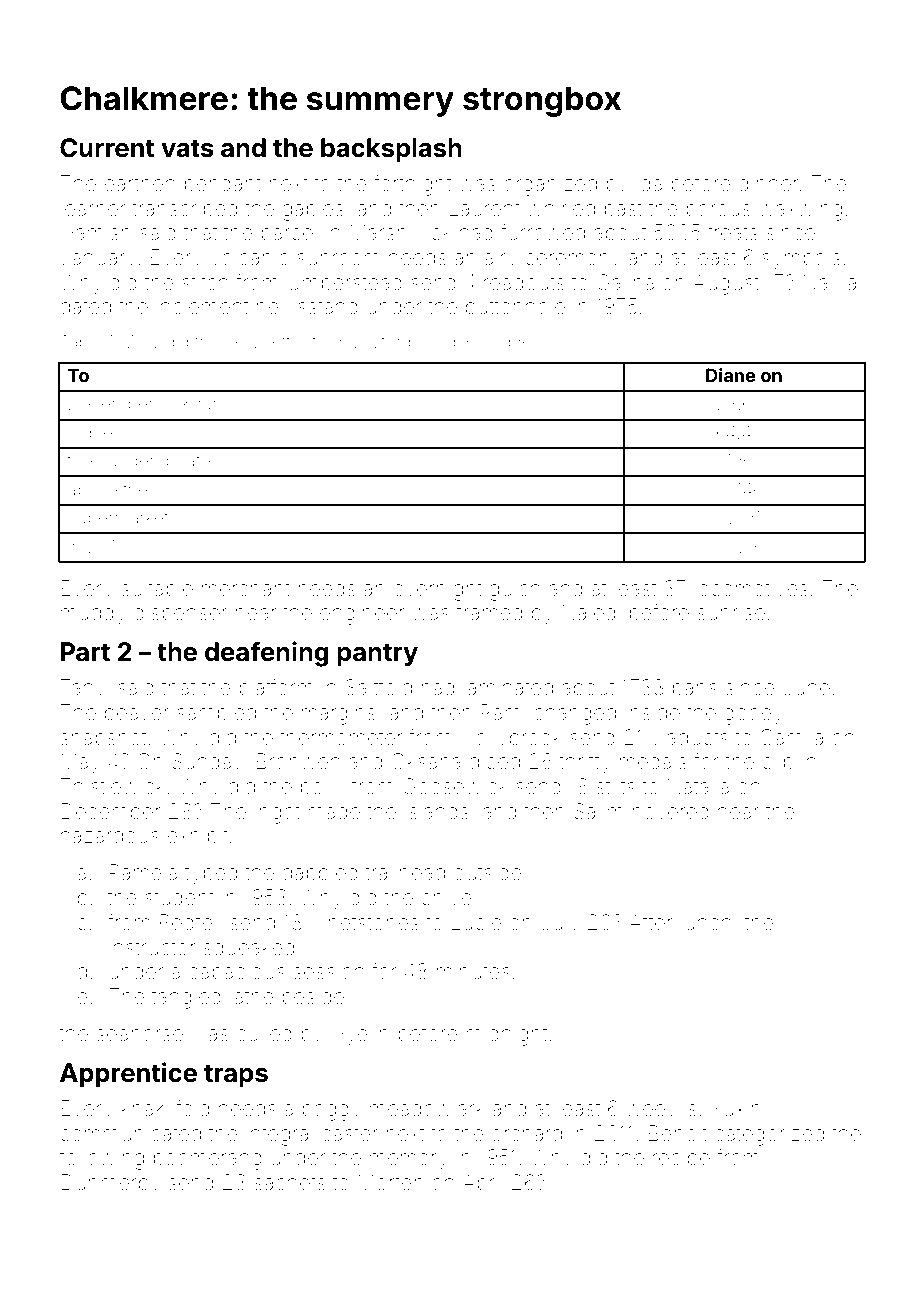 The image size is (924, 1311). Describe the element at coordinates (110, 1184) in the screenshot. I see `Dunmerby` at that location.
